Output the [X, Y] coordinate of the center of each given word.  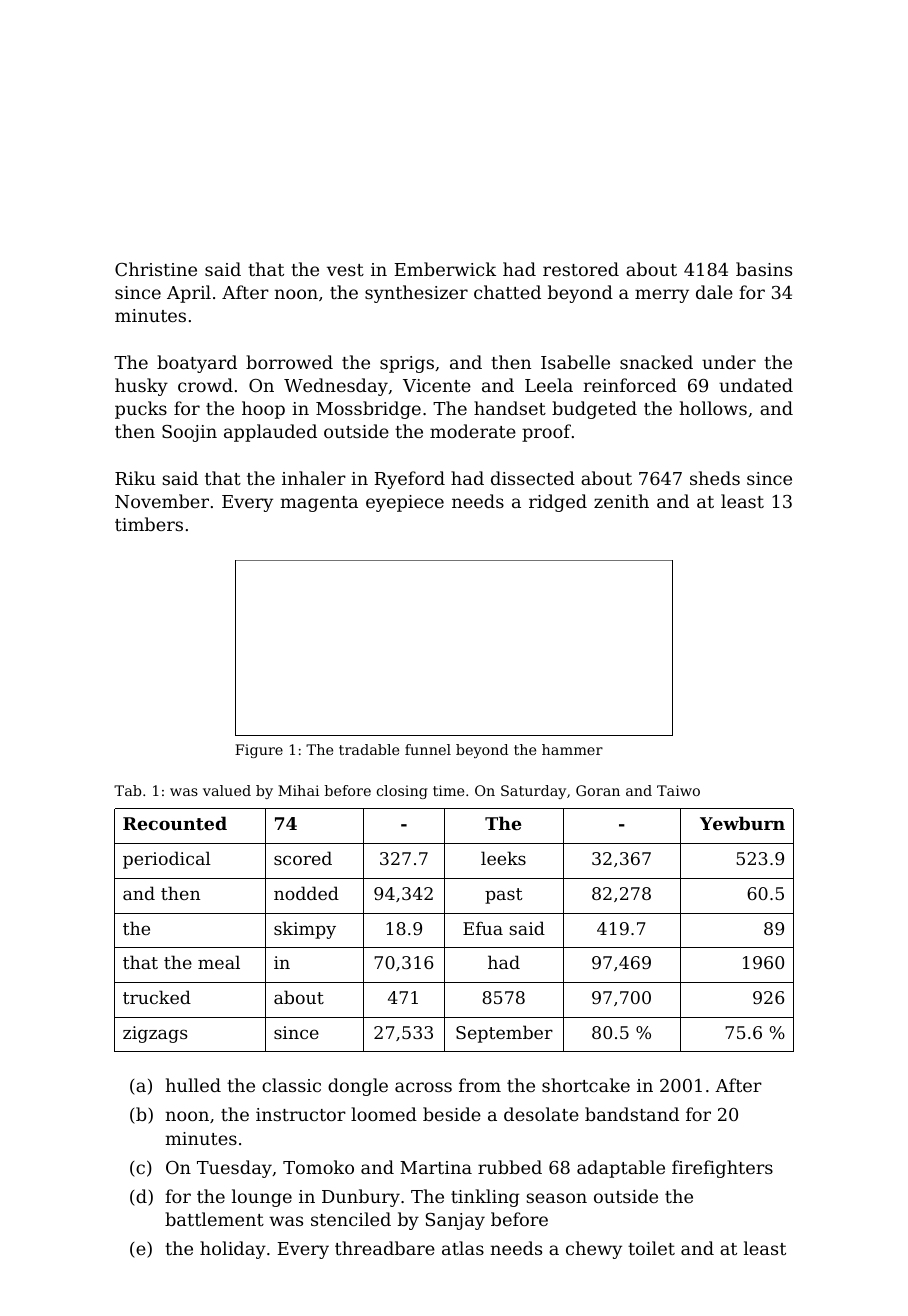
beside [452, 1114]
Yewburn [742, 823]
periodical [167, 860]
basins [764, 269]
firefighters [722, 1169]
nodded [306, 893]
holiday [233, 1250]
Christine [156, 269]
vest [345, 270]
